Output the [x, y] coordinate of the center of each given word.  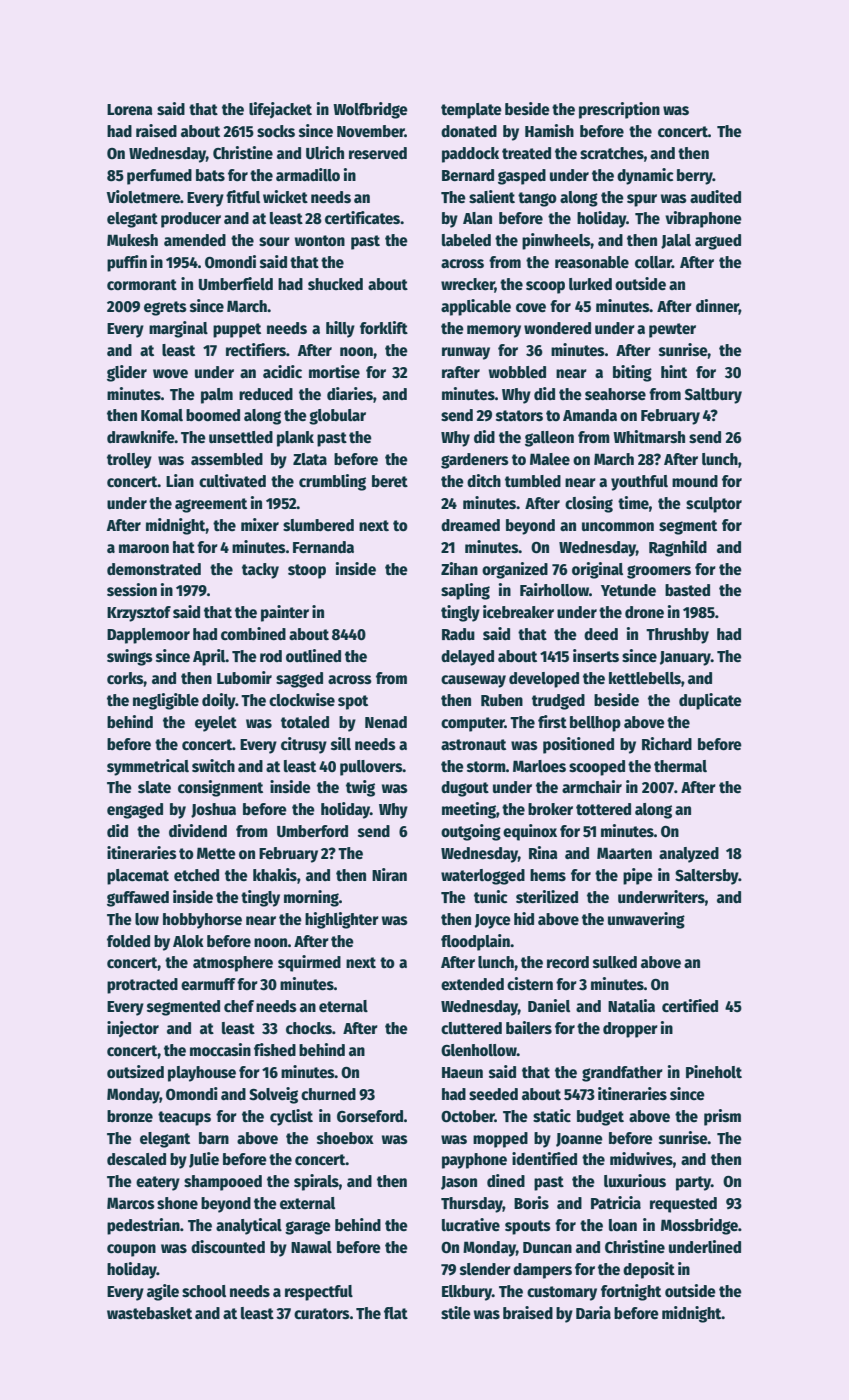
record [568, 962]
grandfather [622, 1074]
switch [213, 765]
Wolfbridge [370, 110]
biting [632, 373]
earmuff [208, 984]
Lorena [130, 110]
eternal [343, 1006]
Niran [389, 874]
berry [695, 177]
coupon [131, 1250]
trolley [129, 461]
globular [337, 417]
